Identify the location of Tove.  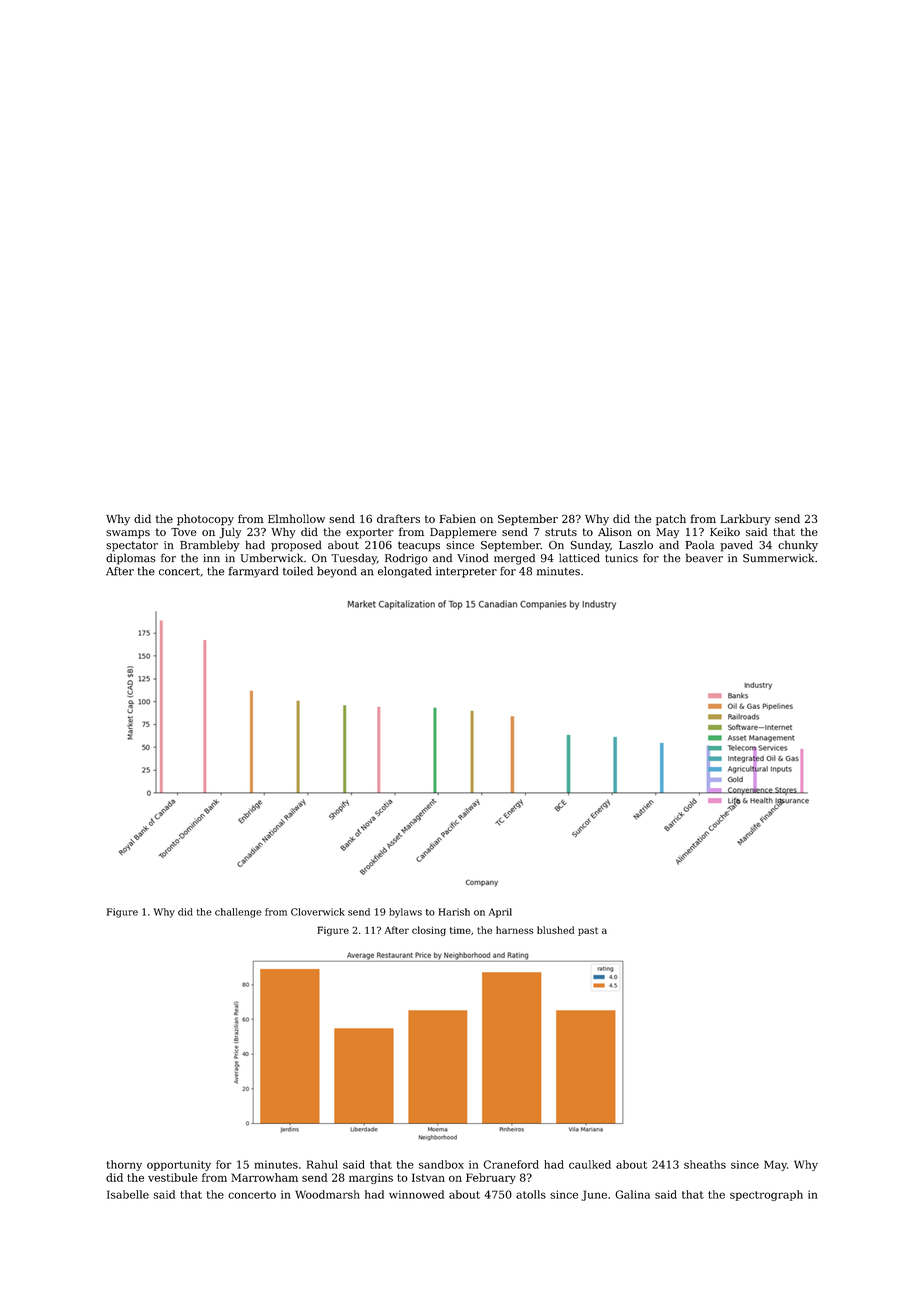
(184, 532).
